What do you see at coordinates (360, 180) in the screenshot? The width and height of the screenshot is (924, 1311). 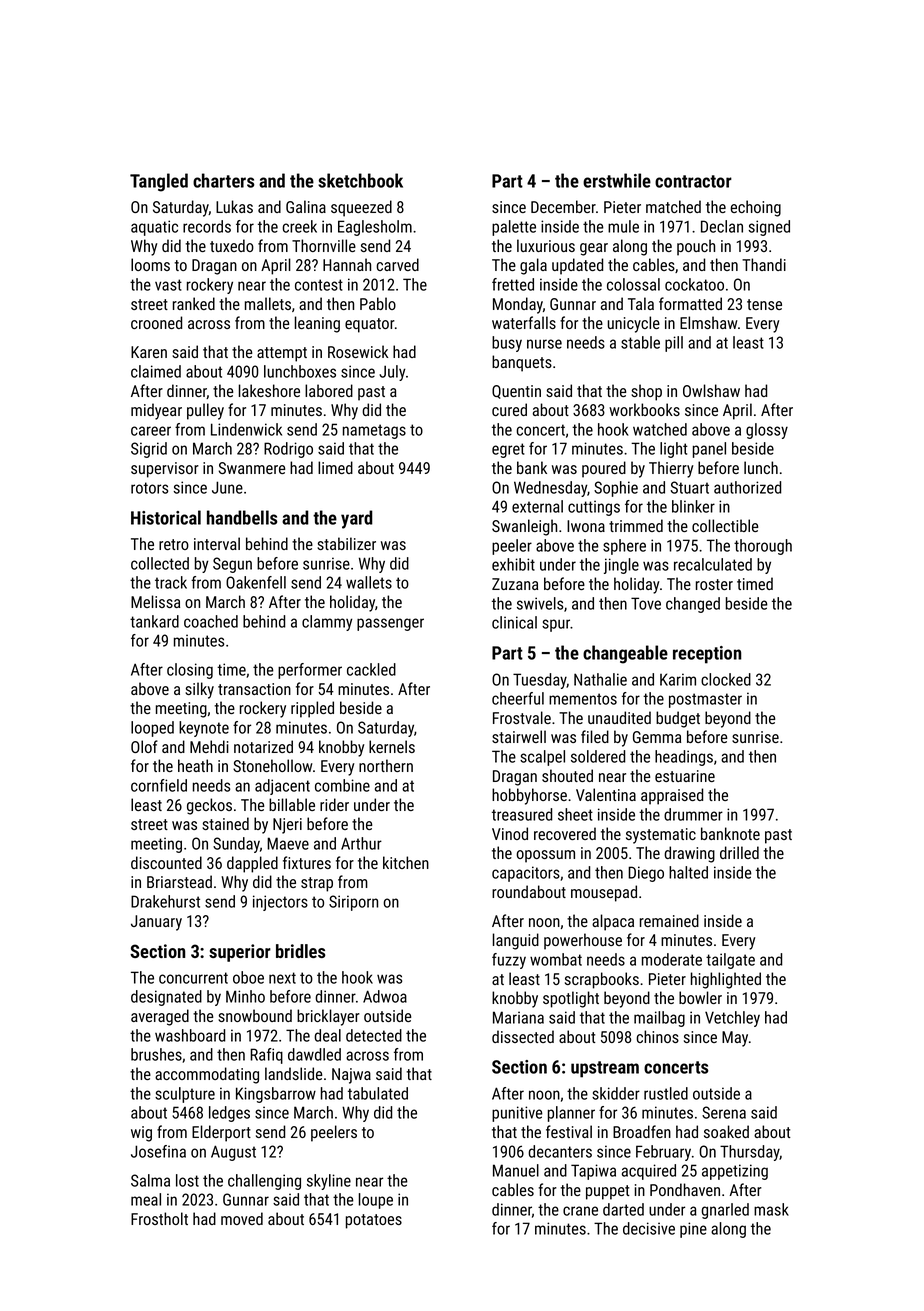 I see `sketchbook` at bounding box center [360, 180].
